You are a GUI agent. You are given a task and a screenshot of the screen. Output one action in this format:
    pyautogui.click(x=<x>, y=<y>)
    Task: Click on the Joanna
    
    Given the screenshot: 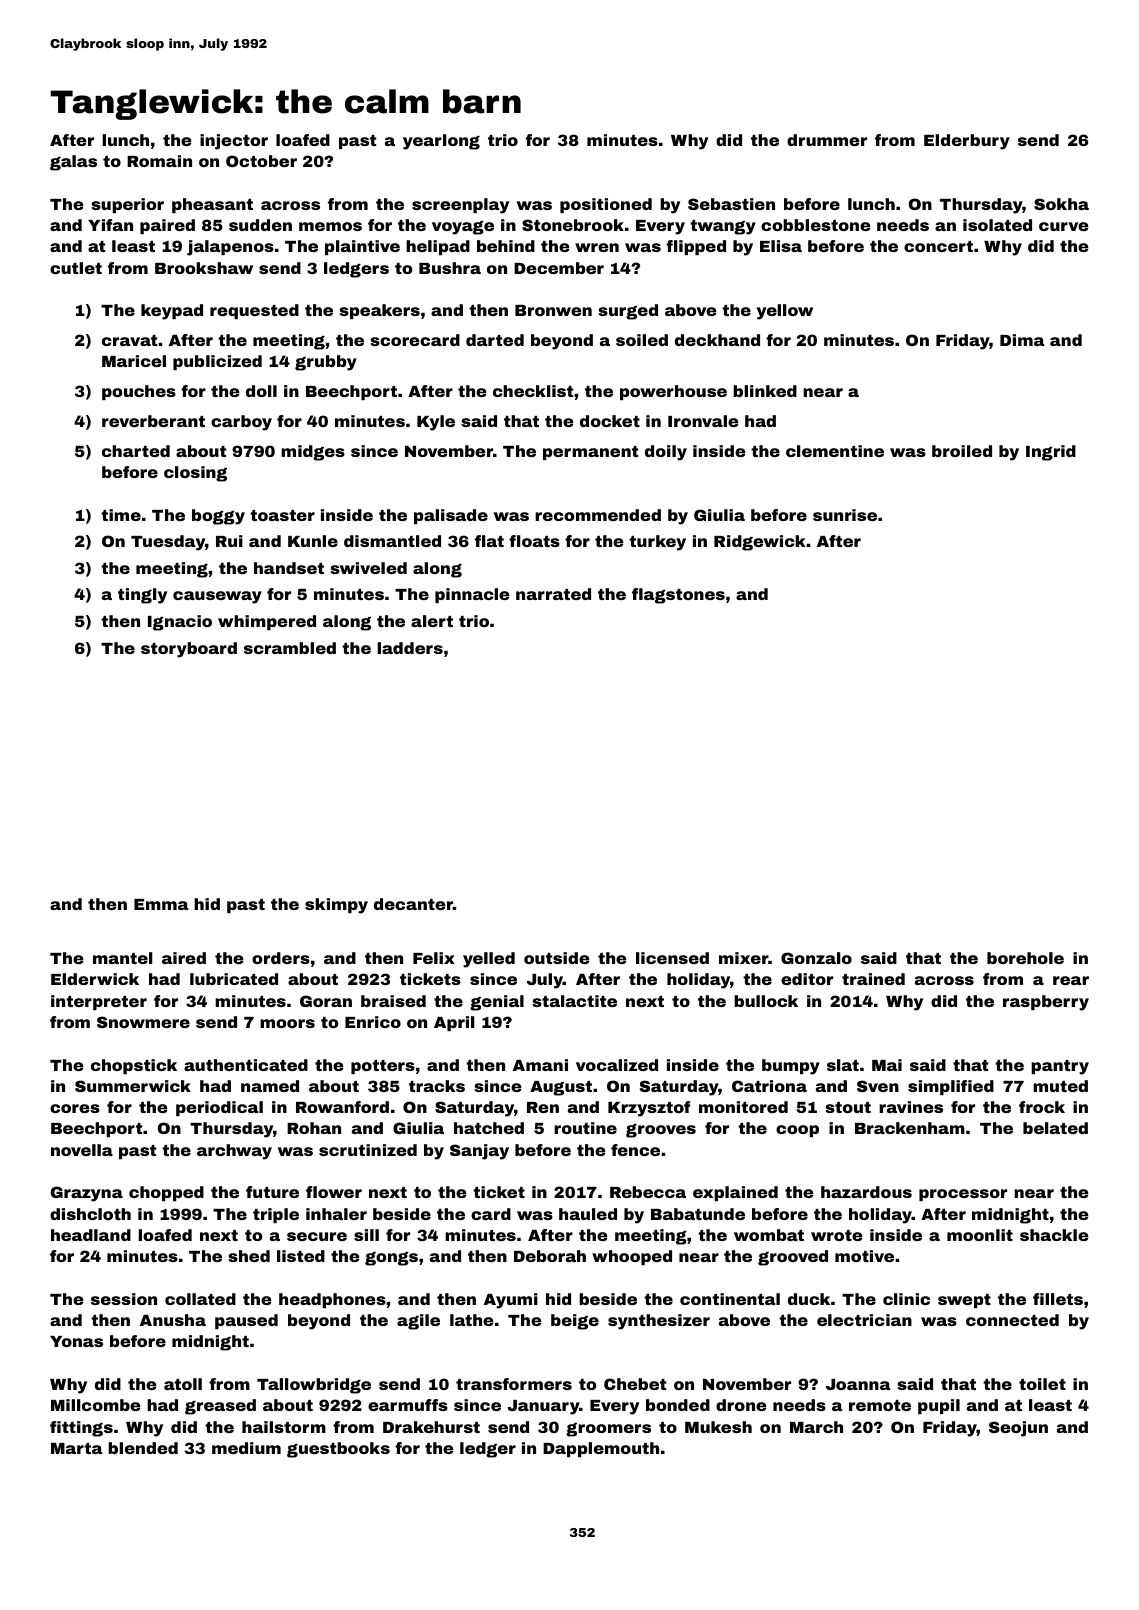 What is the action you would take?
    pyautogui.click(x=858, y=1384)
